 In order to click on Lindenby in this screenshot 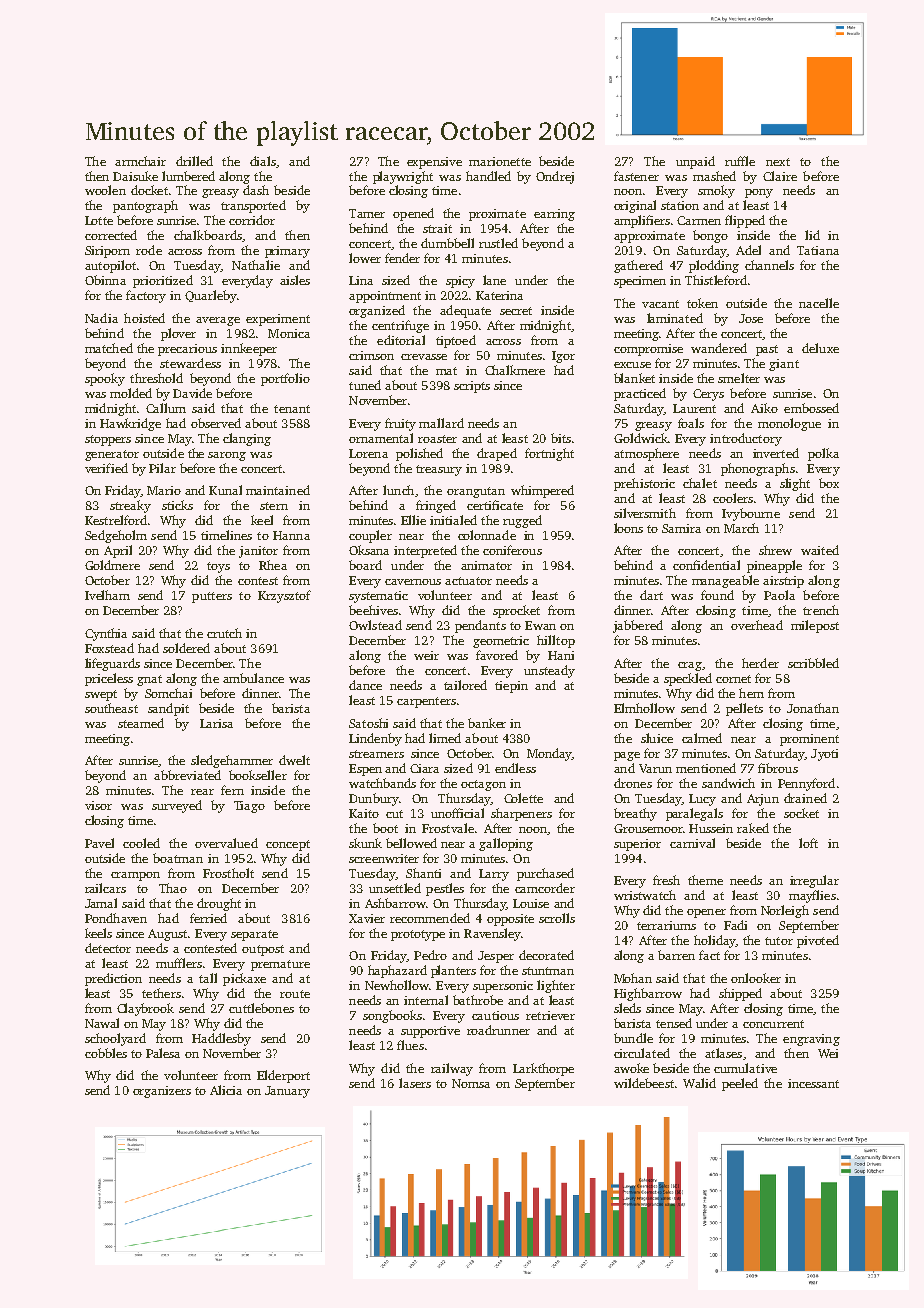, I will do `click(375, 739)`.
